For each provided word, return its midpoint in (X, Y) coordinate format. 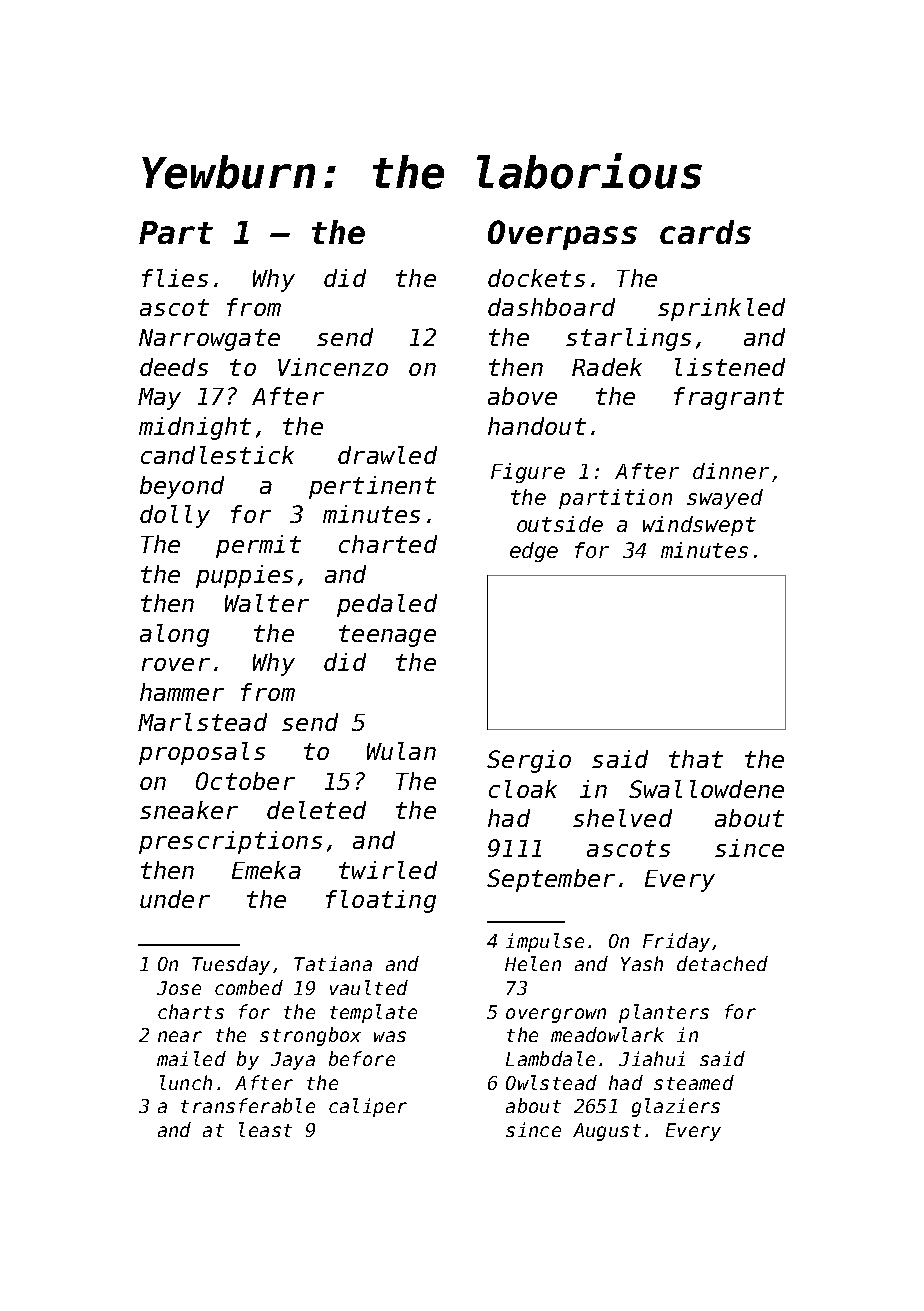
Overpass (562, 235)
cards (705, 232)
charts (191, 1011)
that (696, 759)
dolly (175, 516)
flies (175, 278)
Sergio (529, 761)
